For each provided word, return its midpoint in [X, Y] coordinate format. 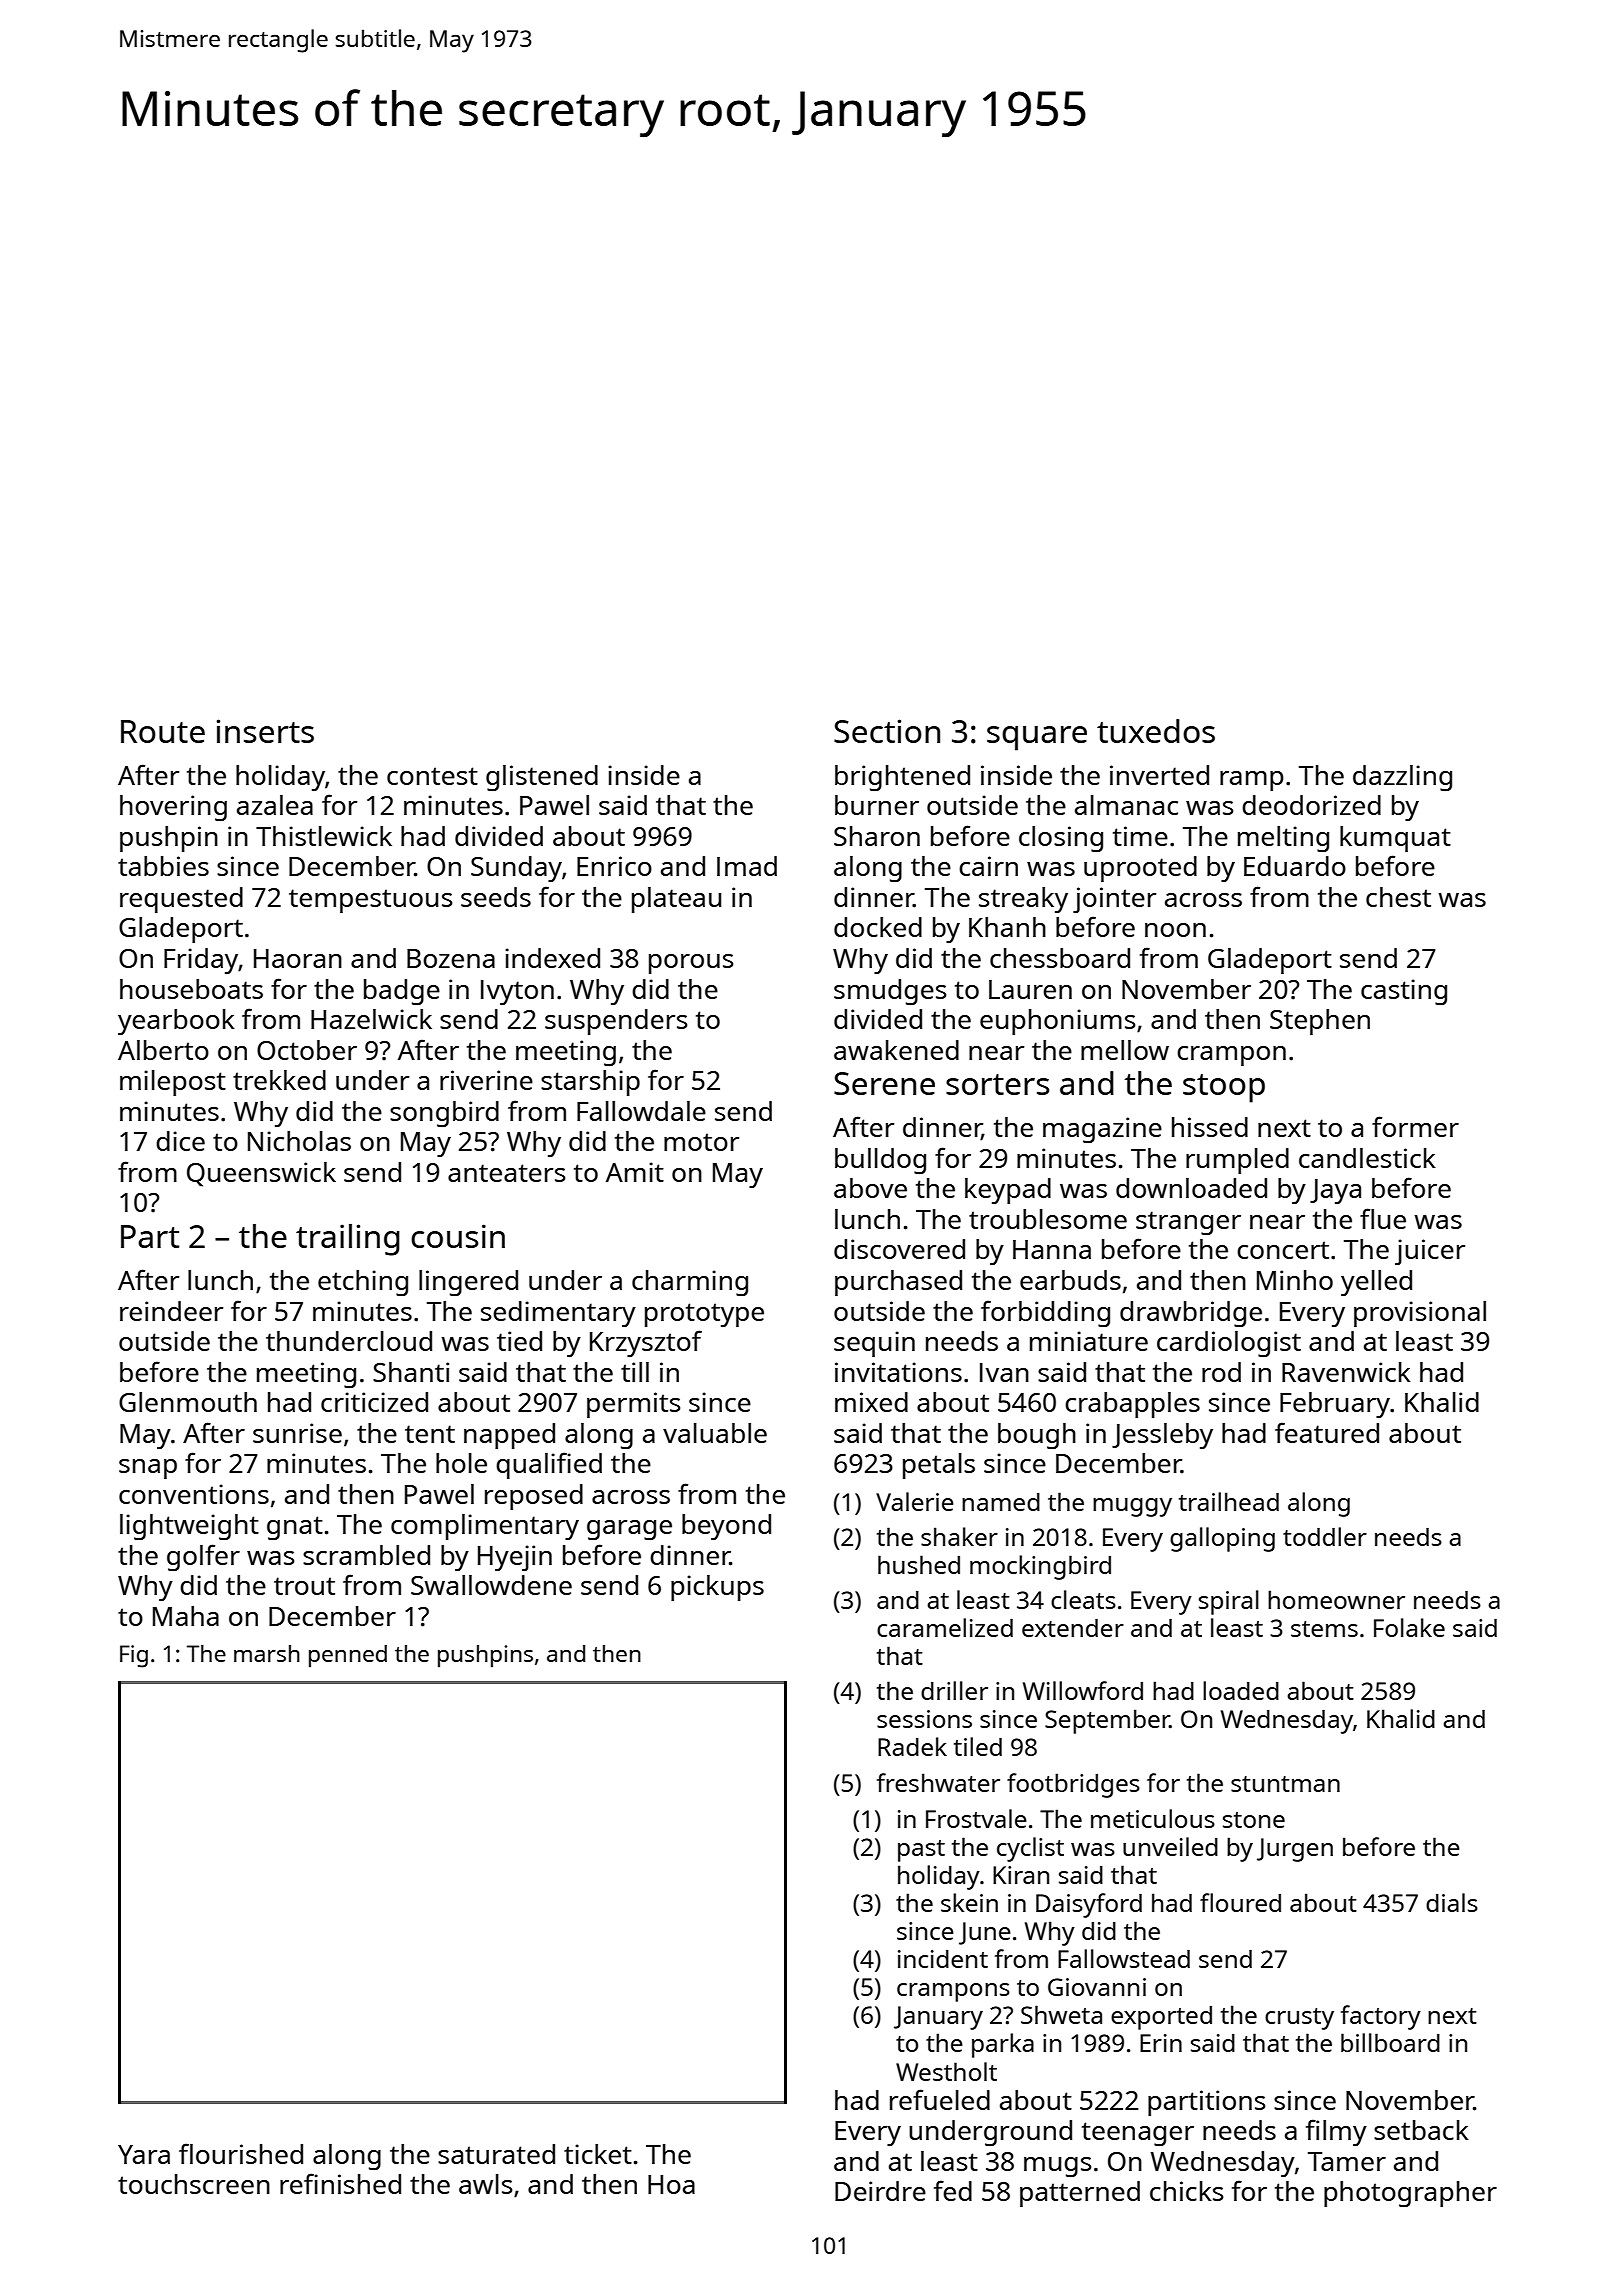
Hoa [671, 2184]
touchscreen [194, 2184]
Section [887, 731]
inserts [265, 731]
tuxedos [1156, 731]
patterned [1080, 2194]
